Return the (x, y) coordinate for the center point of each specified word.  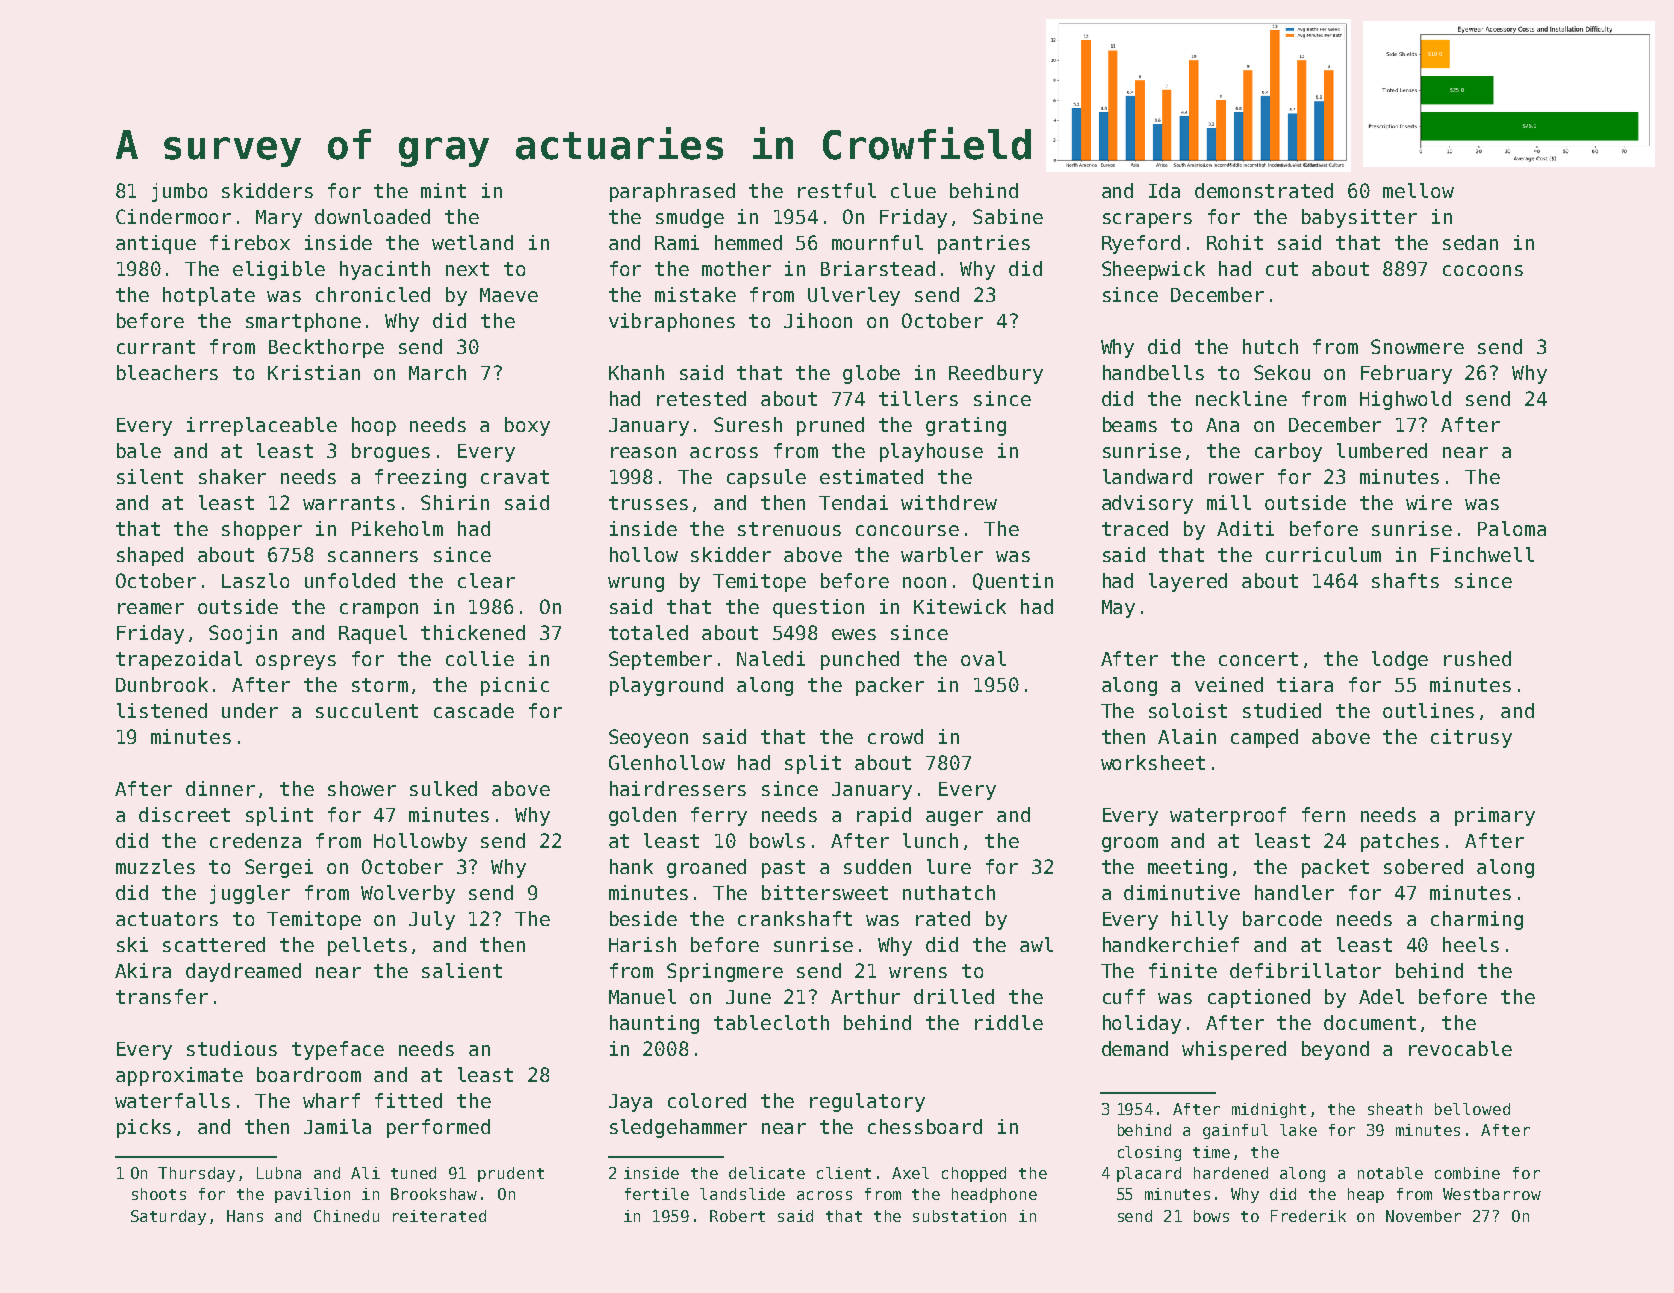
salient (462, 970)
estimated (871, 476)
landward (1147, 476)
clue (913, 190)
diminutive (1182, 892)
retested (701, 398)
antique (156, 244)
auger (954, 818)
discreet (184, 814)
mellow (1418, 190)
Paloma (1512, 528)
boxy (527, 426)
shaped (150, 556)
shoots (159, 1194)
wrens (918, 972)
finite (1183, 970)
